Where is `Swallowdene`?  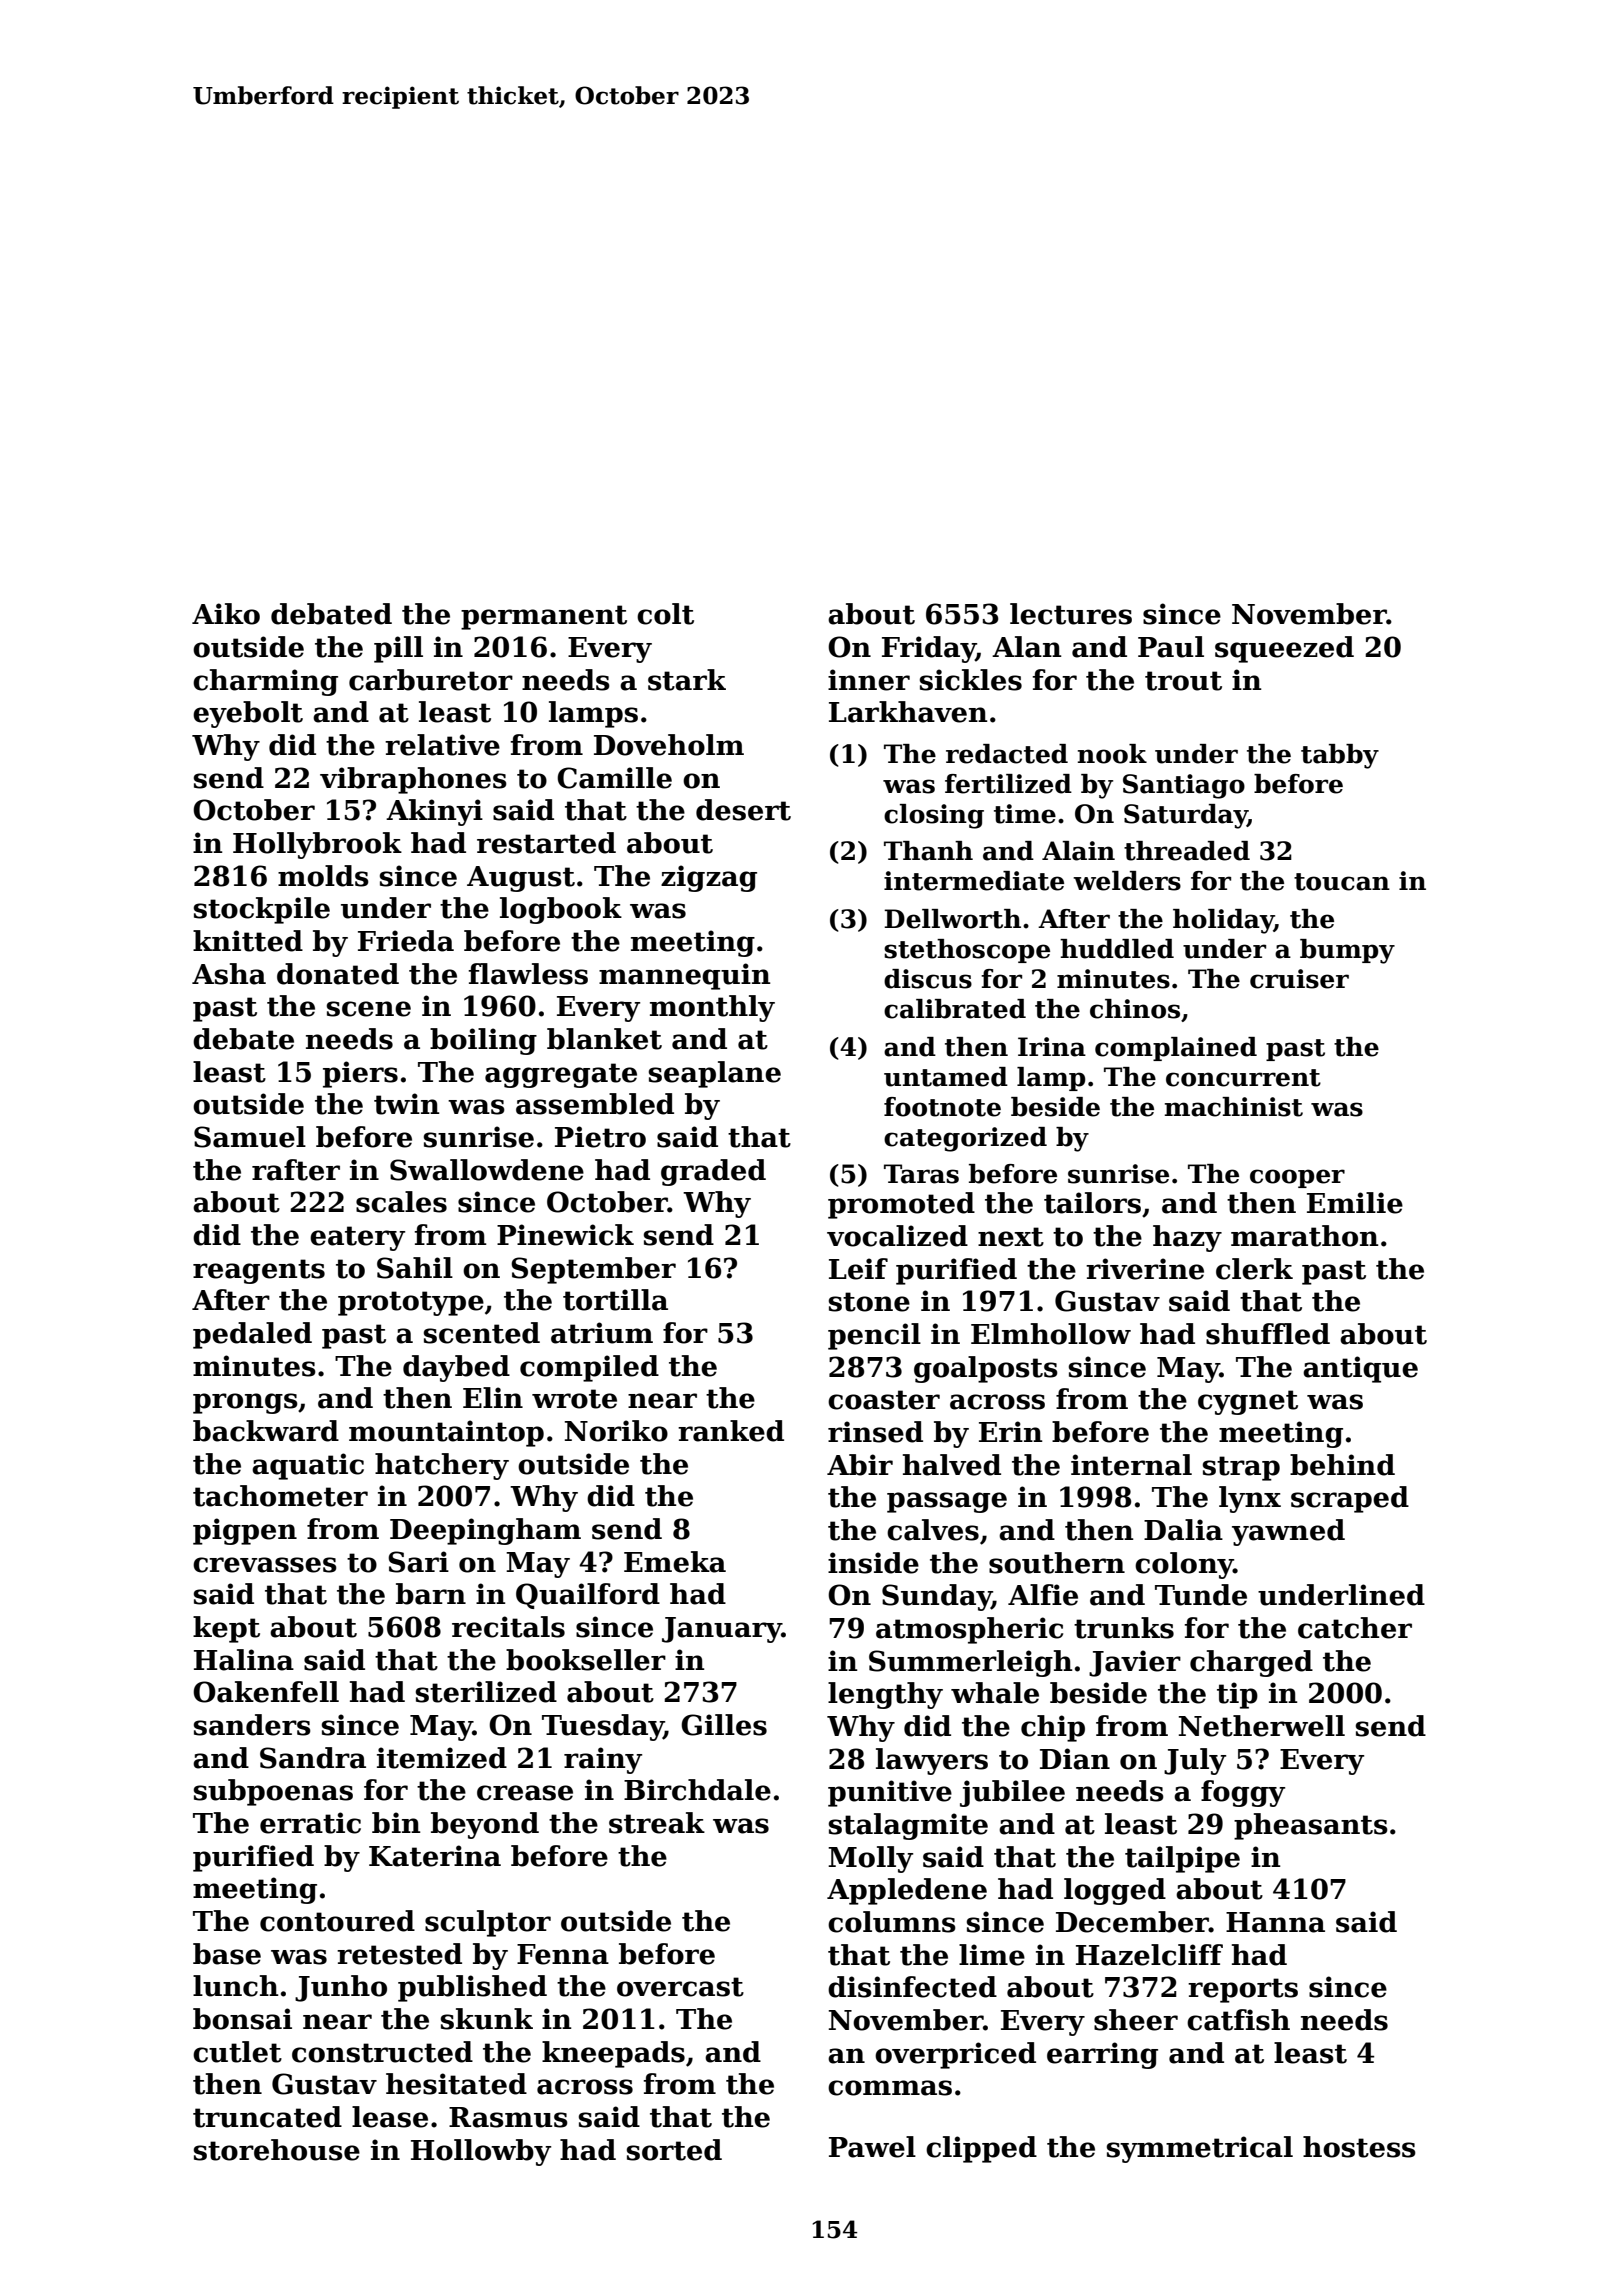
Swallowdene is located at coordinates (487, 1170).
